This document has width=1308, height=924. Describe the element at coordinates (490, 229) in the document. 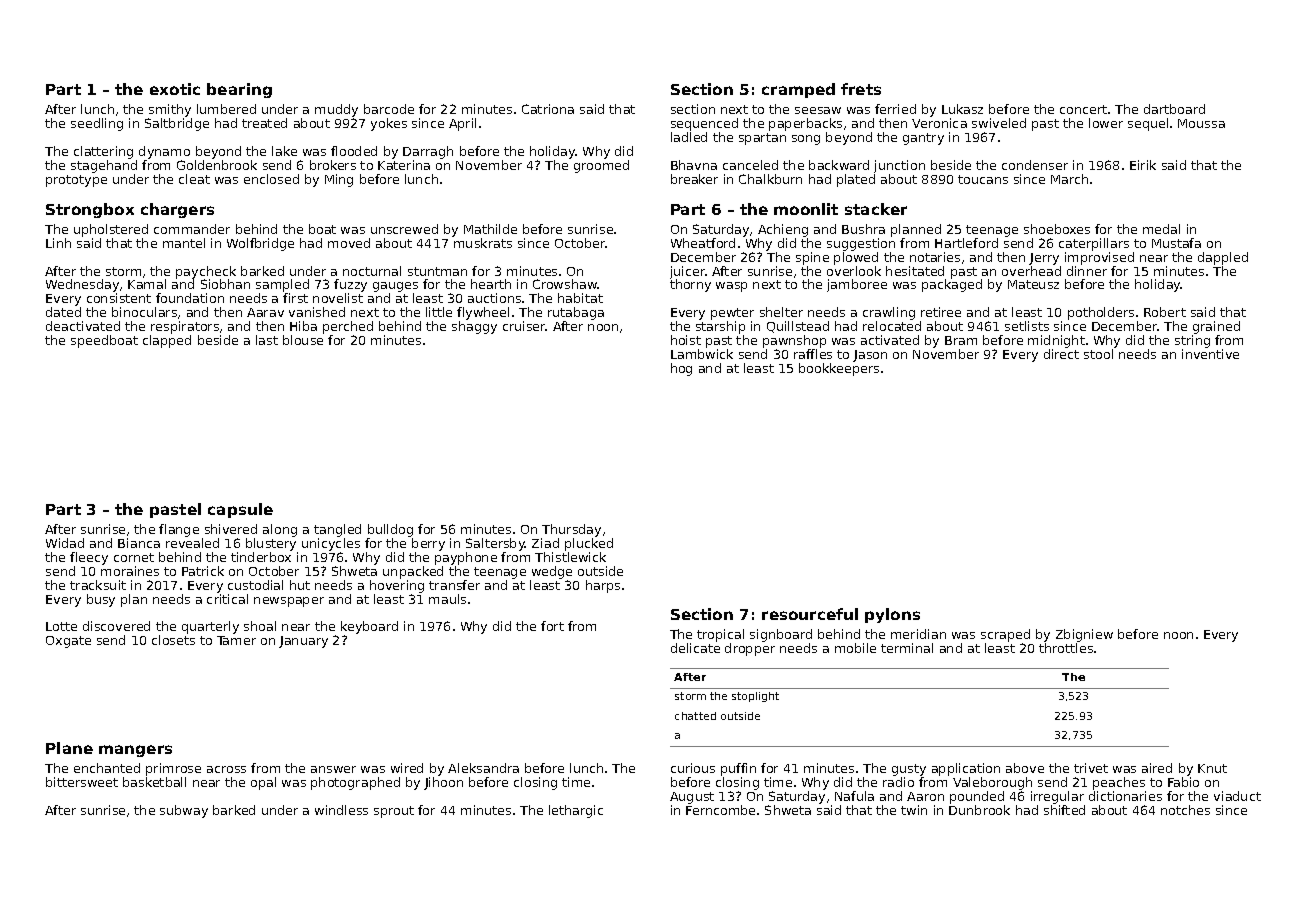

I see `Mathilde` at that location.
